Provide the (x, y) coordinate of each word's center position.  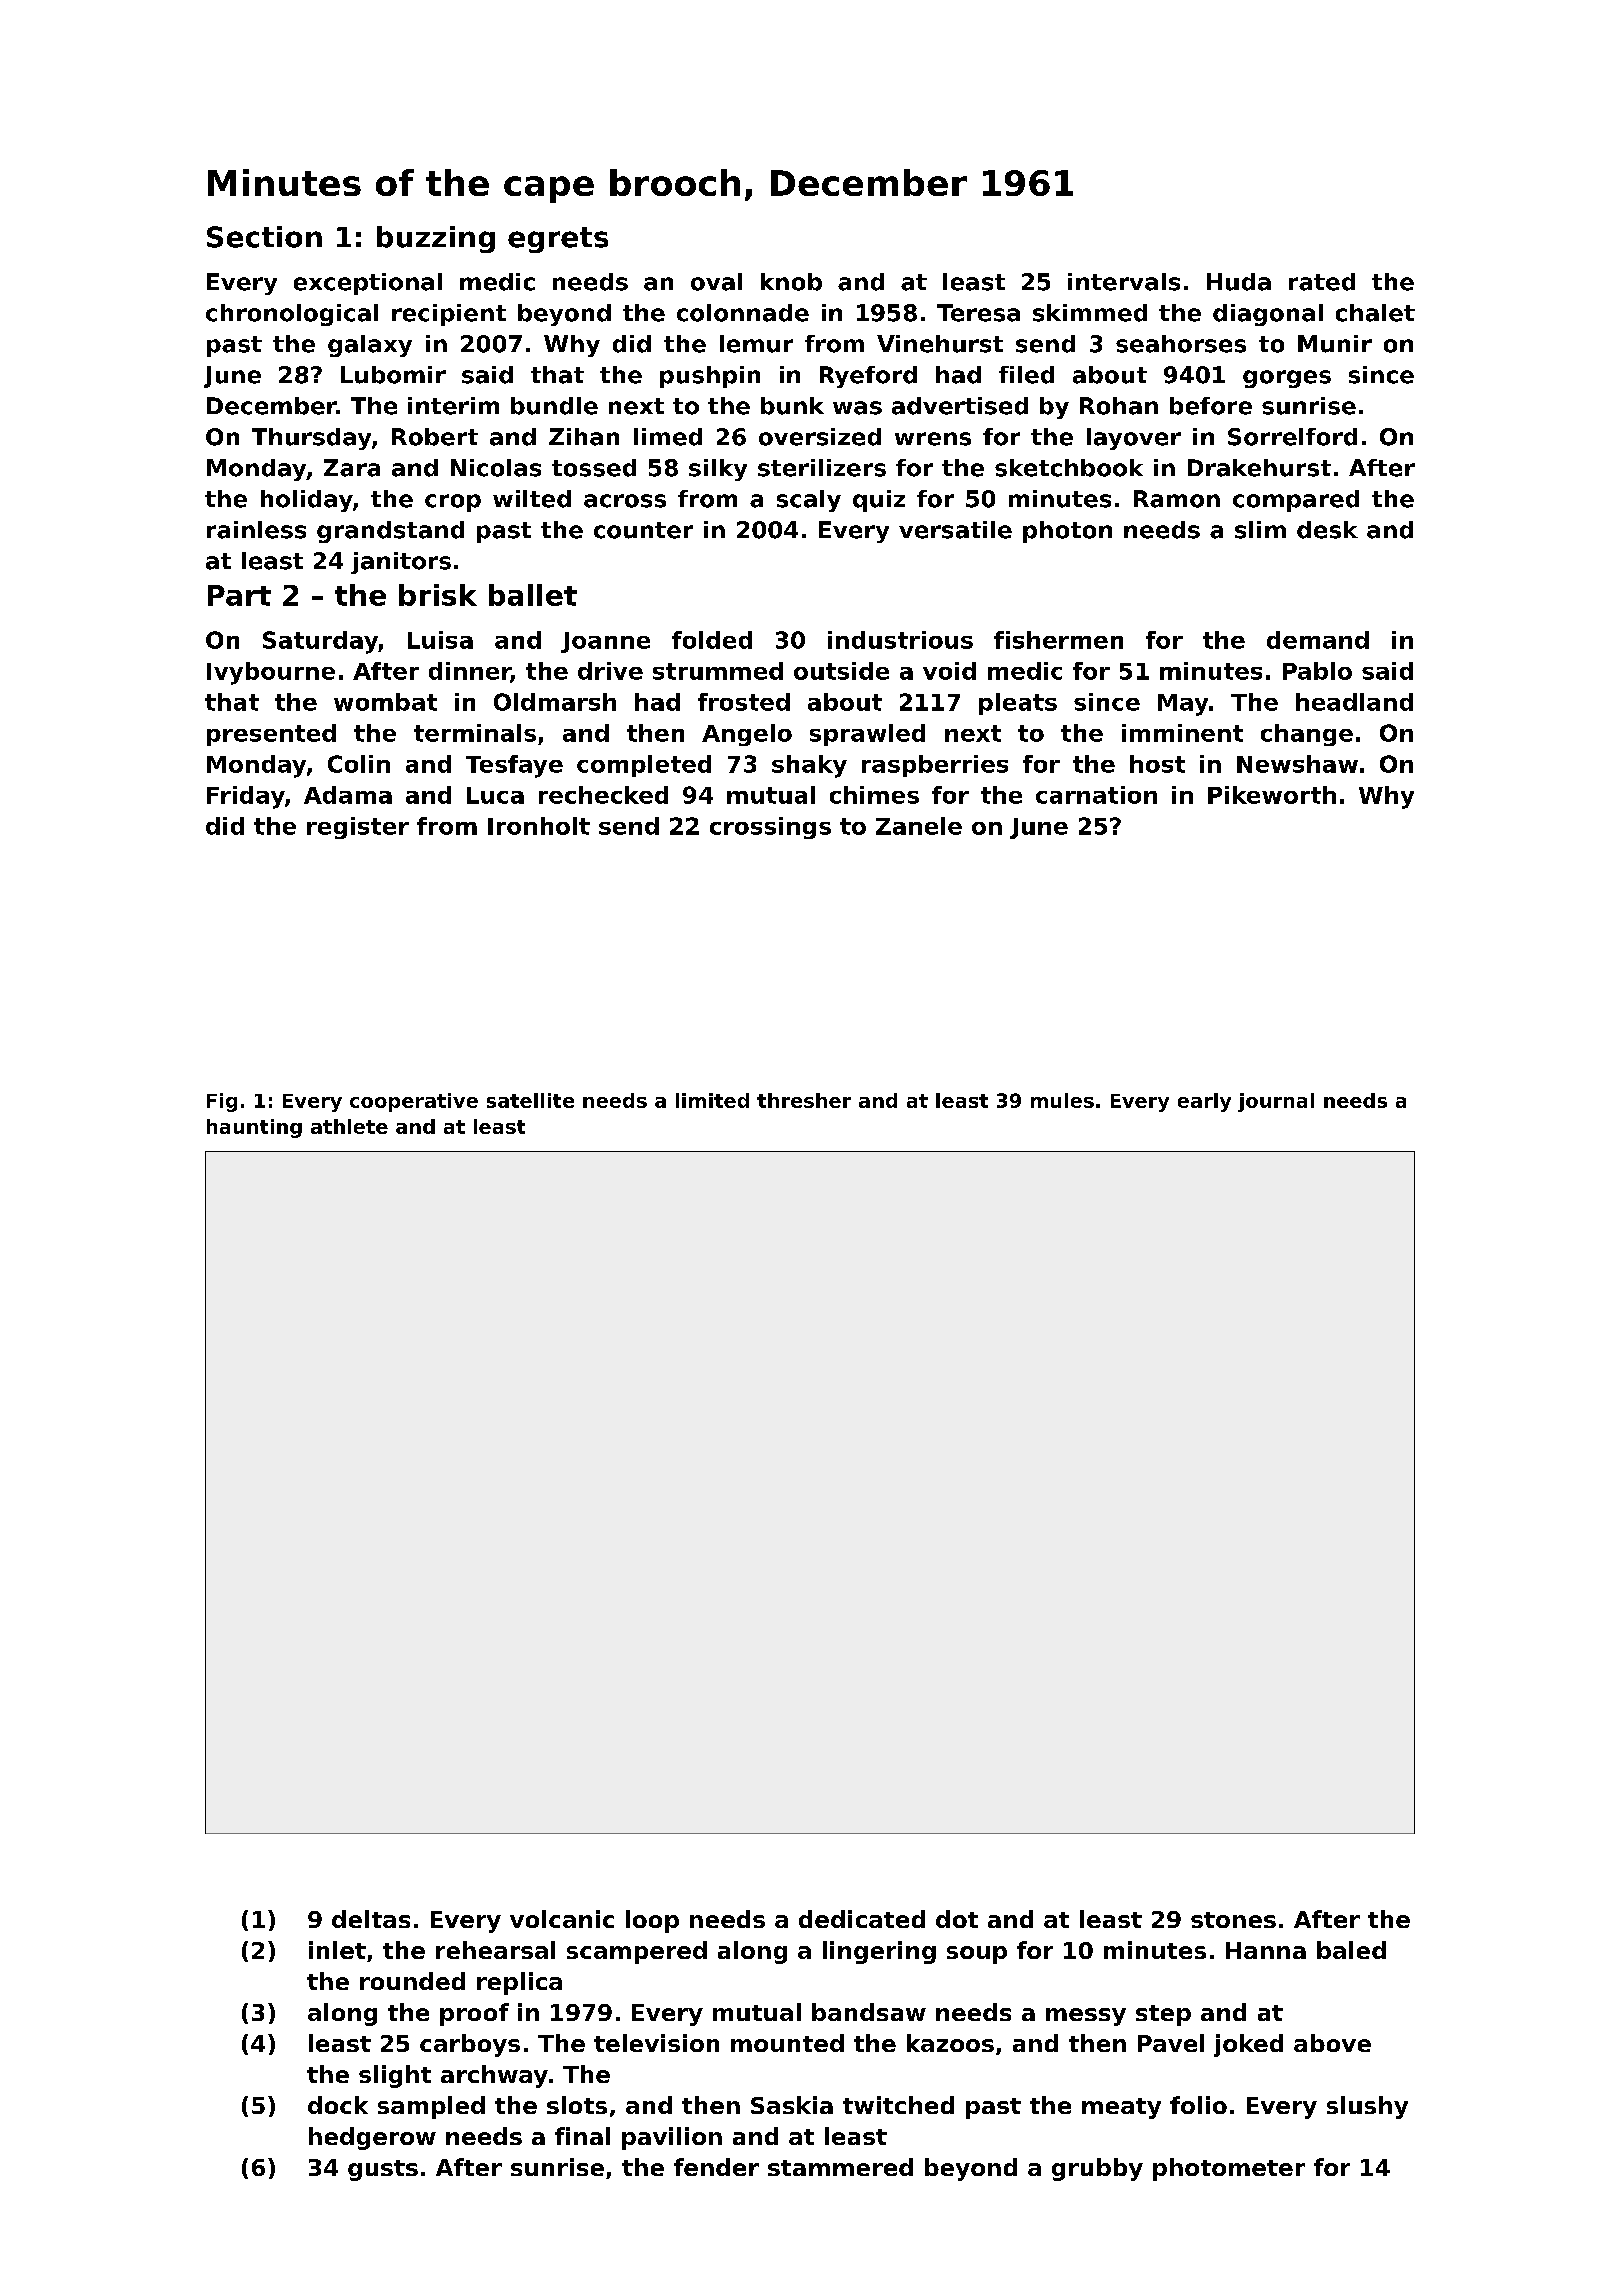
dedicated (862, 1919)
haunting (254, 1128)
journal (1276, 1102)
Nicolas (496, 468)
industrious (900, 640)
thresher (804, 1100)
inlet (337, 1950)
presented (271, 735)
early (1204, 1102)
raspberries (935, 766)
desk (1327, 530)
